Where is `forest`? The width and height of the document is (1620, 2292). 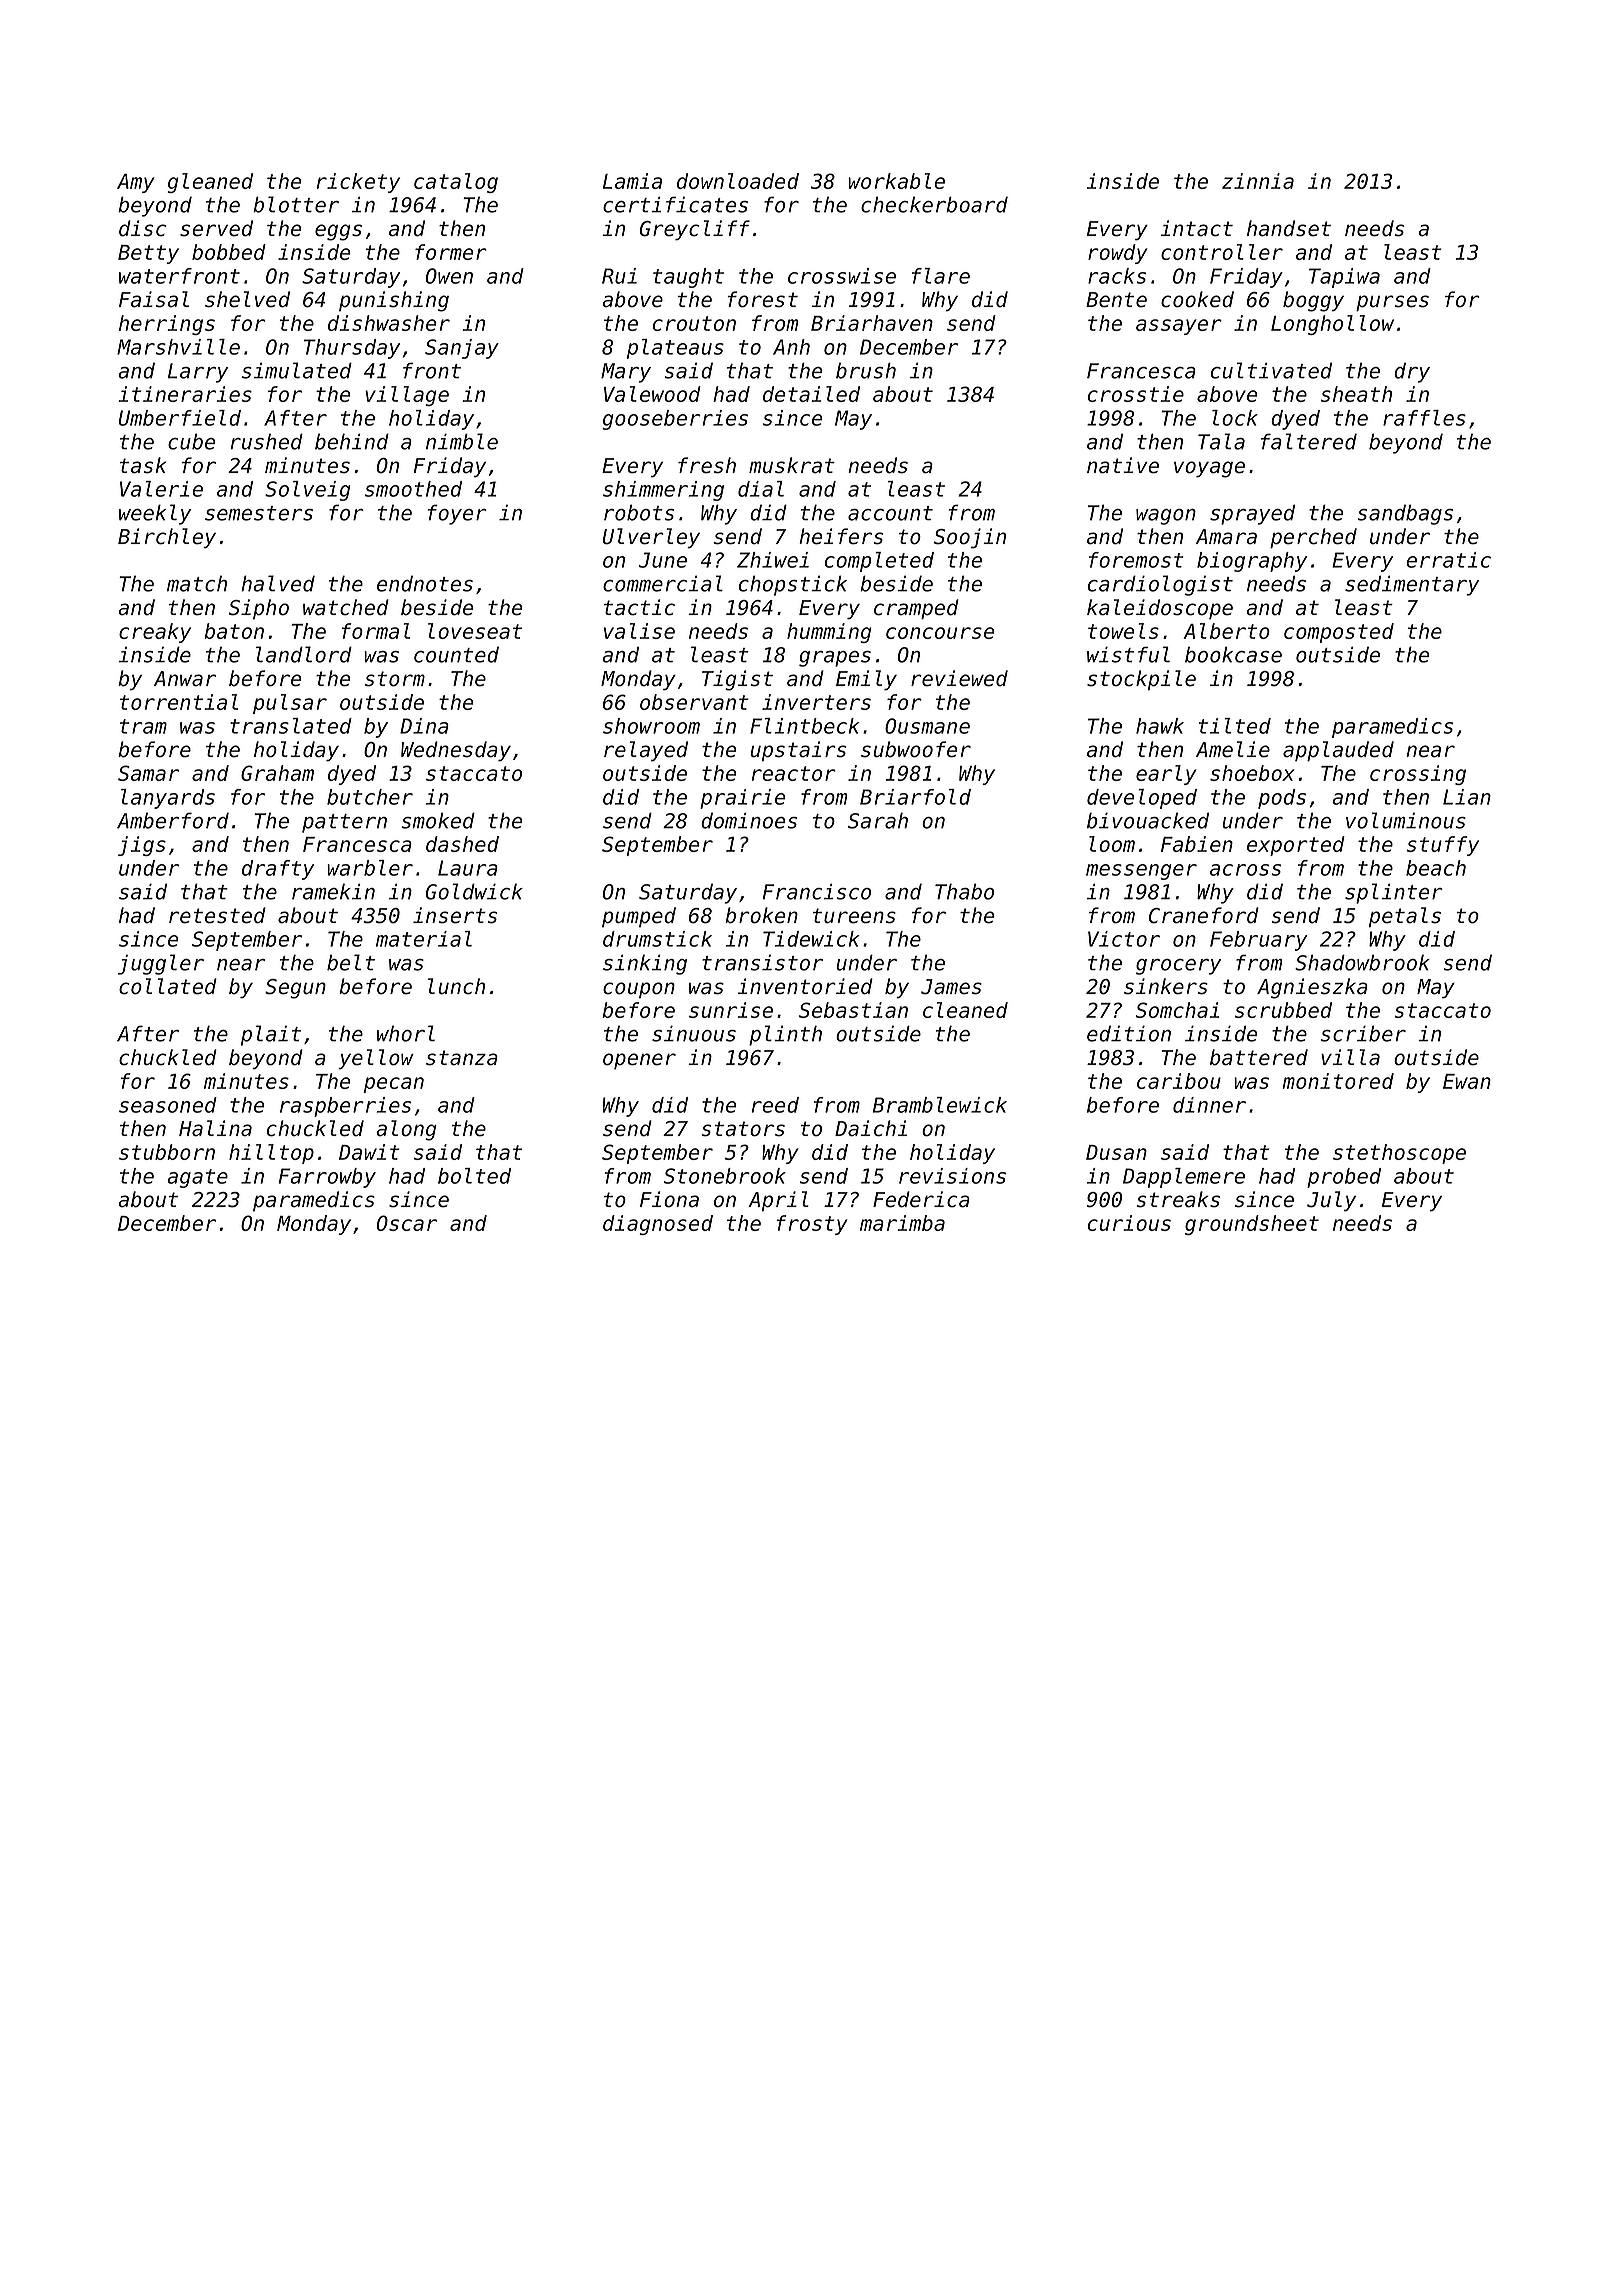 forest is located at coordinates (763, 299).
